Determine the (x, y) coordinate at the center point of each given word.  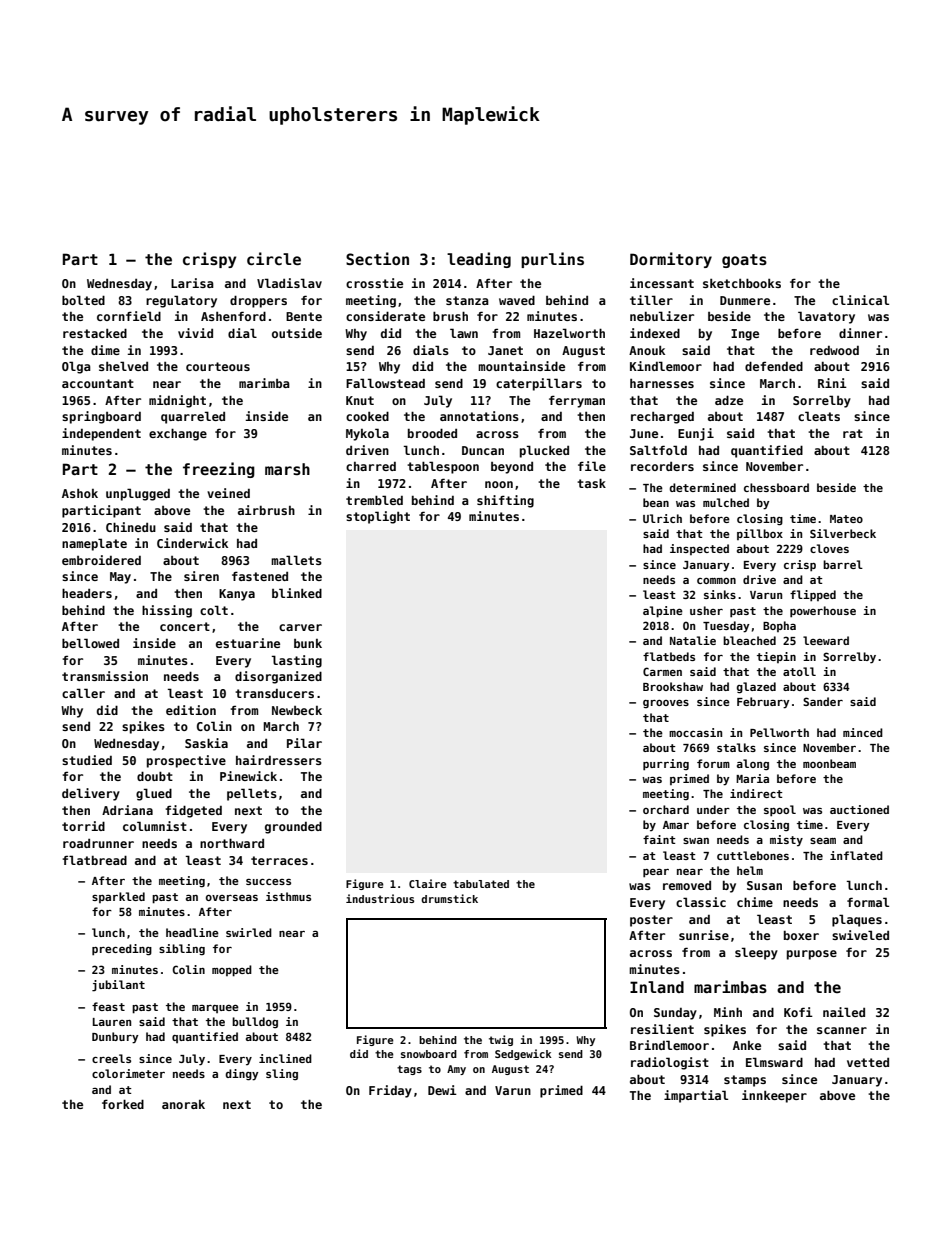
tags (409, 1070)
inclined (285, 1058)
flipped (813, 596)
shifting (505, 501)
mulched (726, 502)
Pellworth (779, 732)
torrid (83, 826)
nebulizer (662, 316)
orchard (666, 809)
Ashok (80, 493)
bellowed (90, 643)
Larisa (192, 283)
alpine (663, 612)
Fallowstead (385, 383)
